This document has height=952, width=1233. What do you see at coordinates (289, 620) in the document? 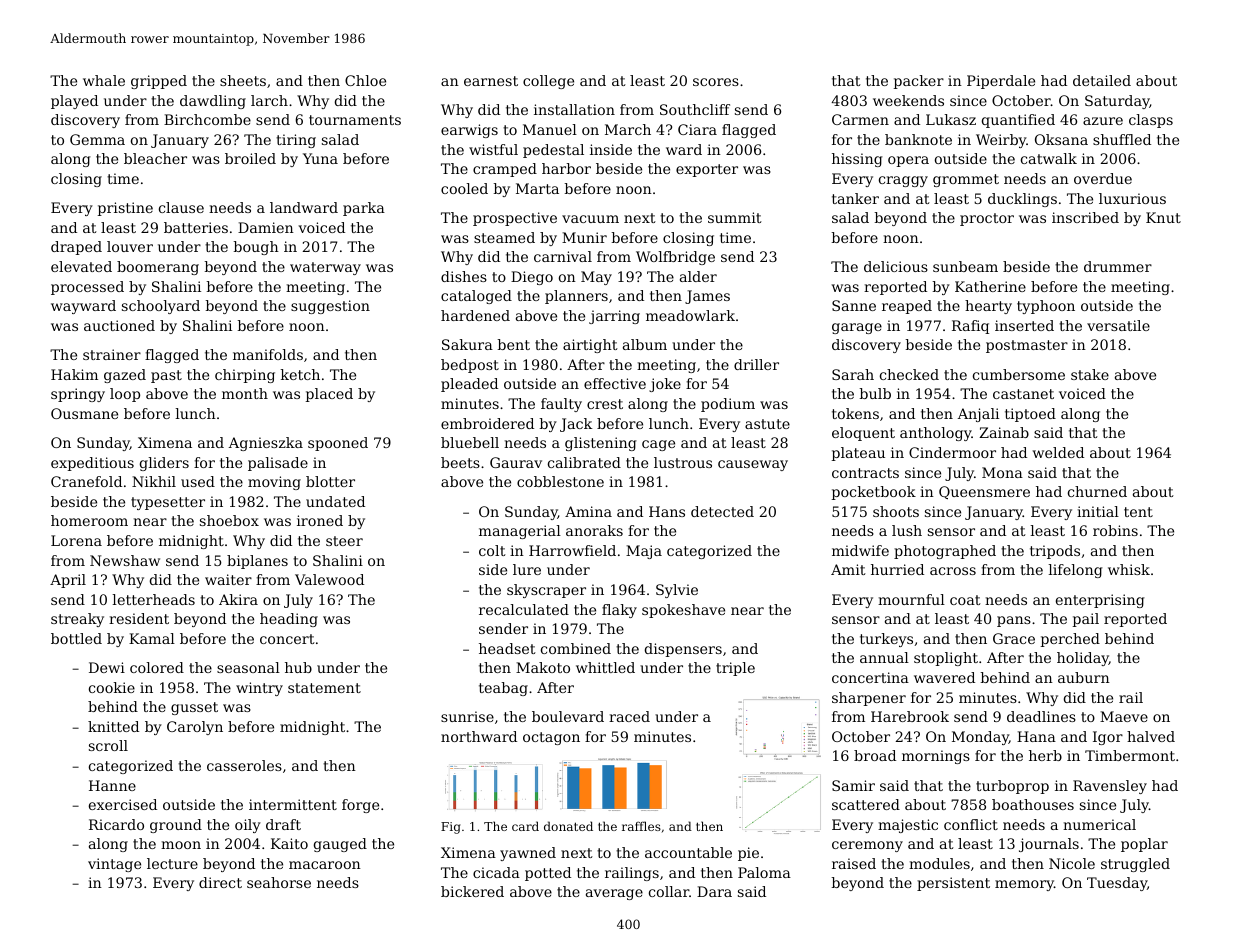
I see `heading` at bounding box center [289, 620].
